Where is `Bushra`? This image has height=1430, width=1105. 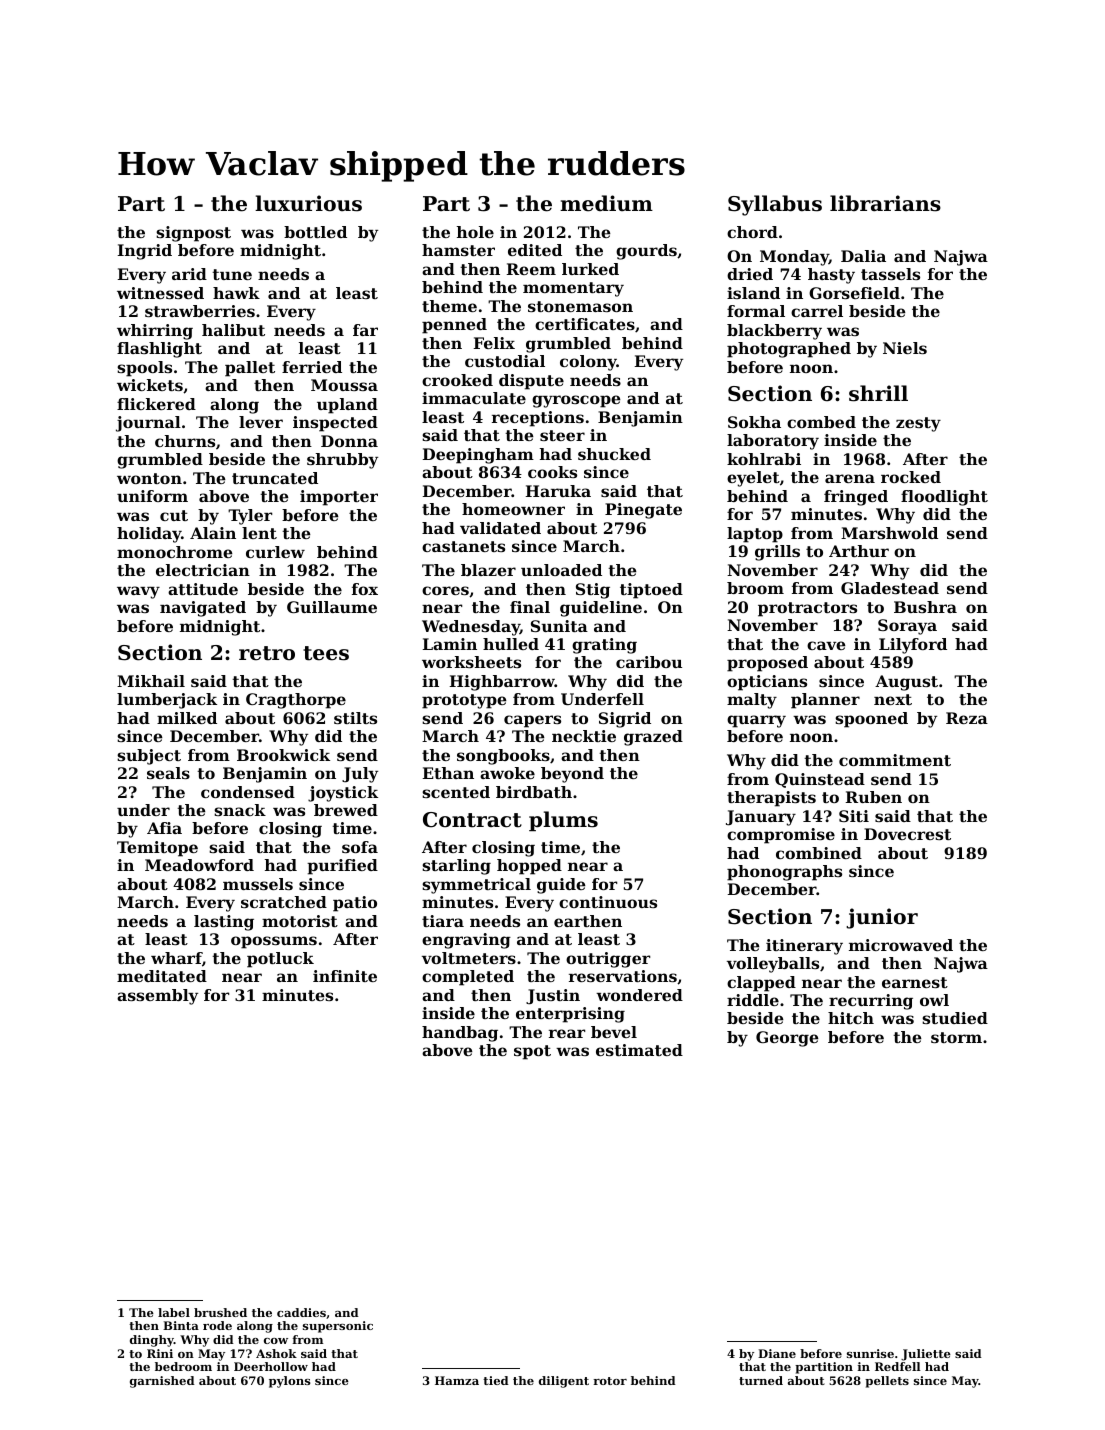
Bushra is located at coordinates (925, 607).
